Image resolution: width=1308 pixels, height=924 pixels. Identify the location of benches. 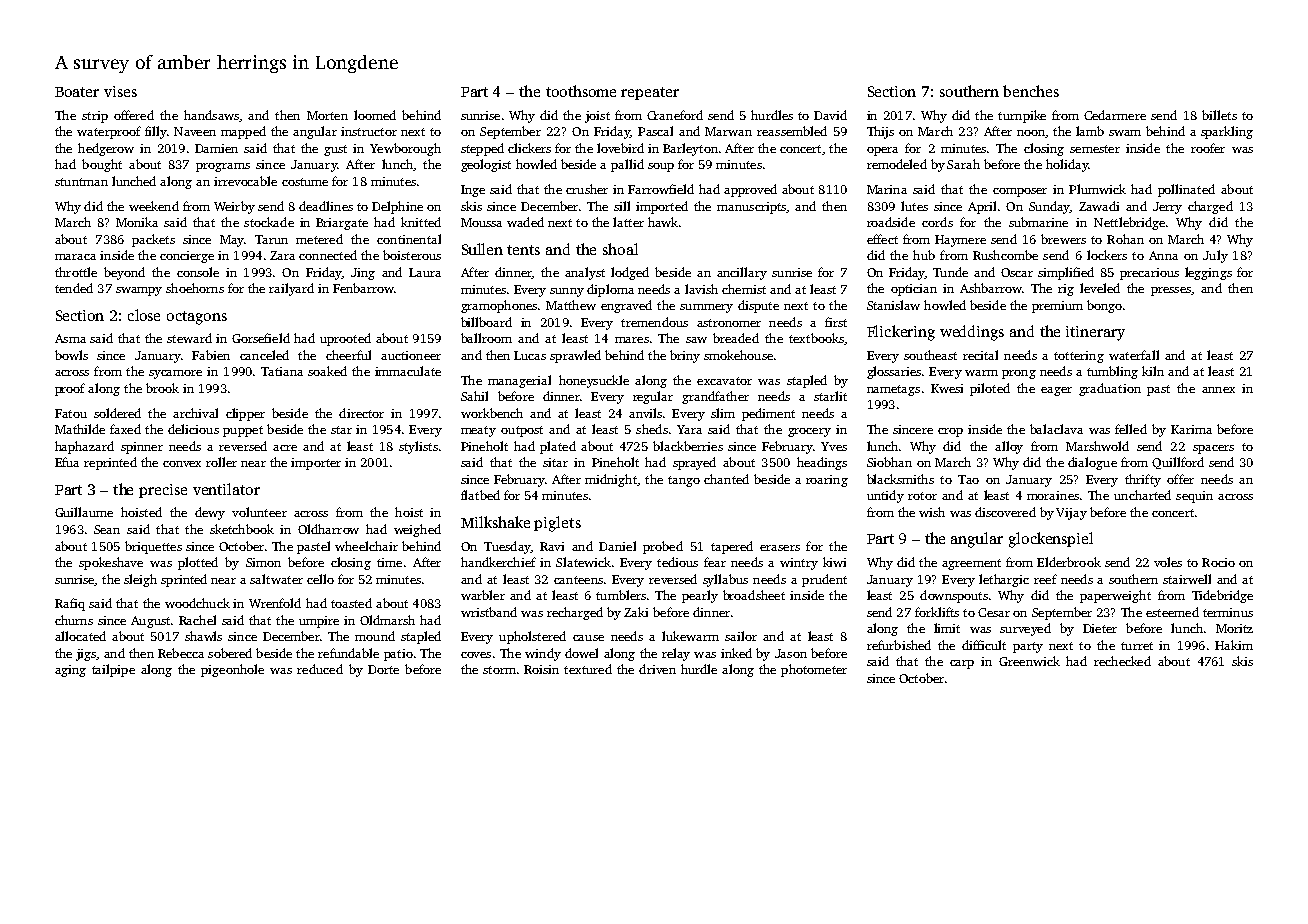
(1031, 91).
